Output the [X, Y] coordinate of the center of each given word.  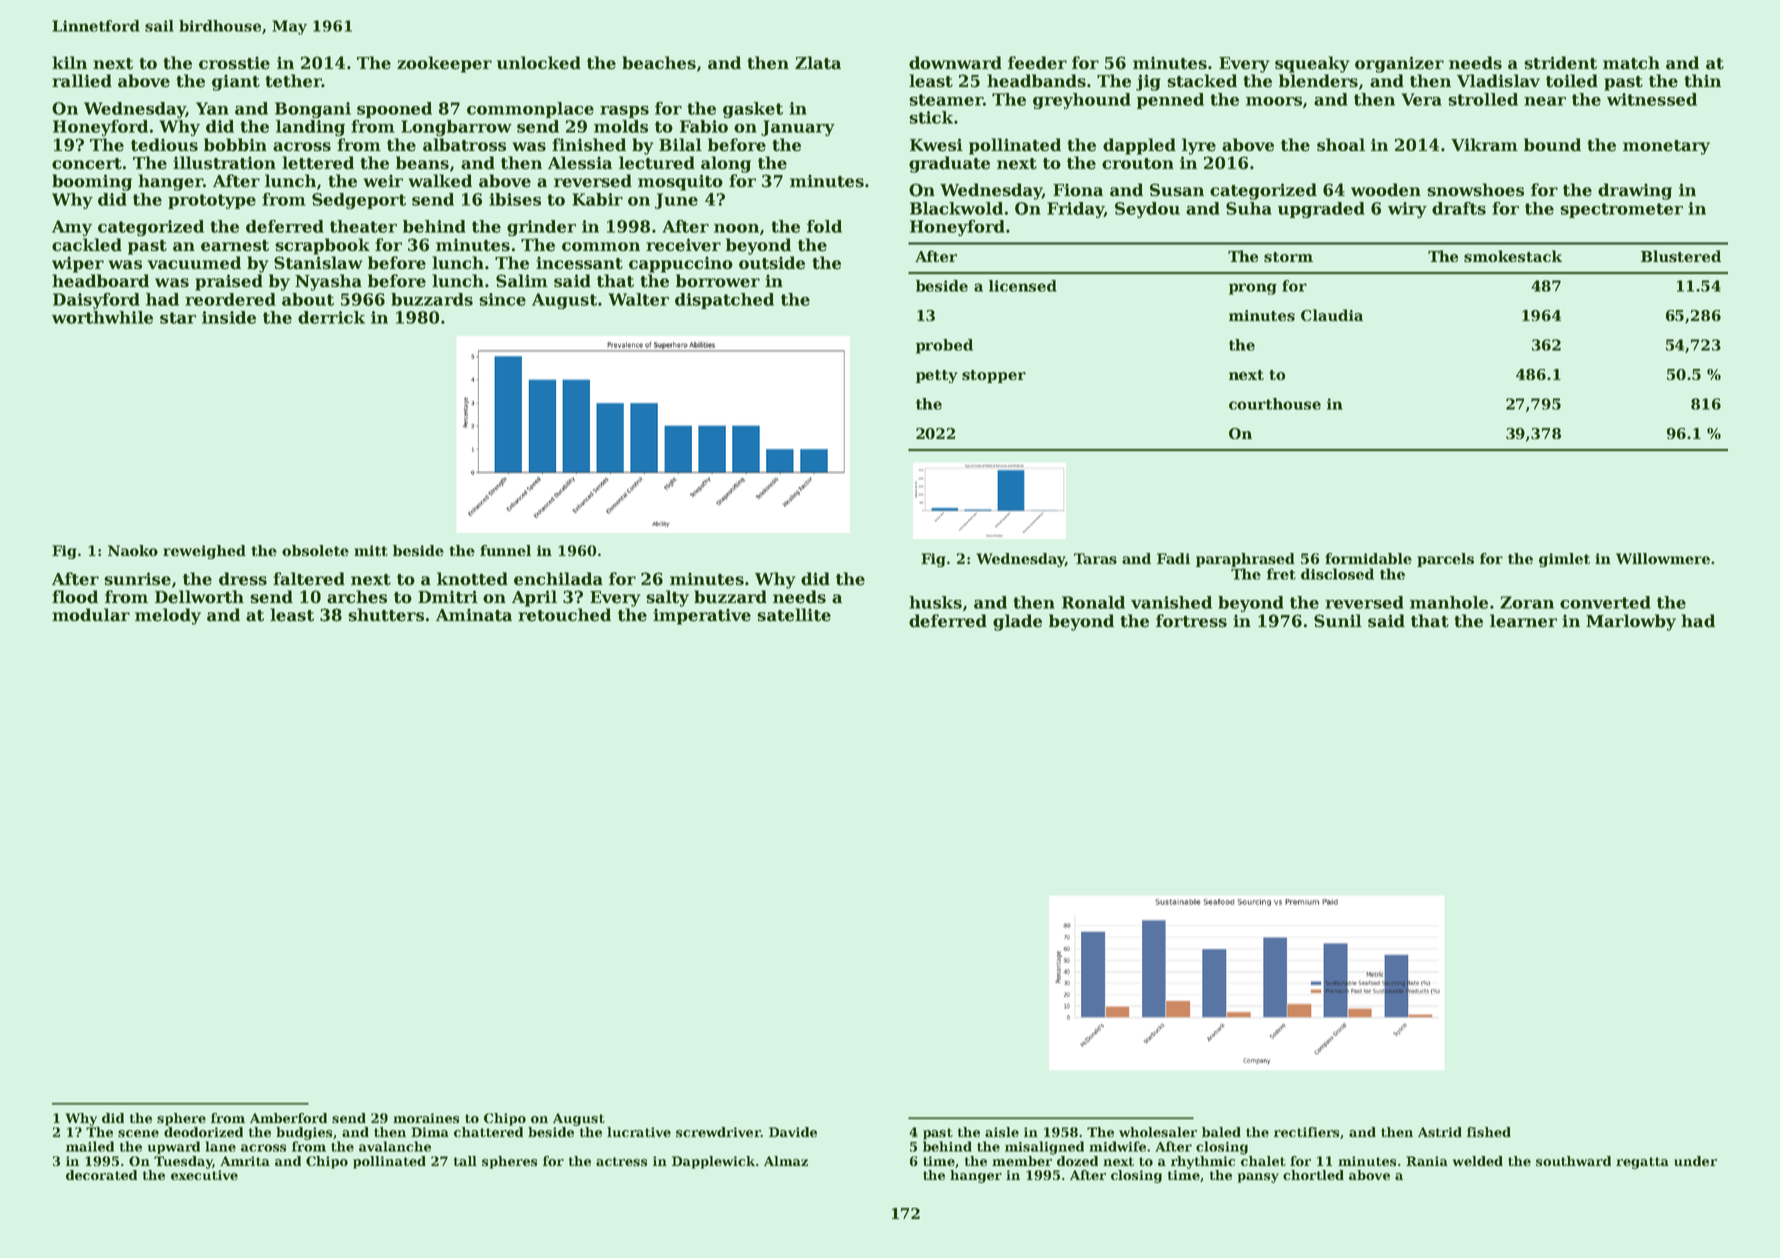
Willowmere [1663, 558]
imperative [702, 616]
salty [667, 598]
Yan [212, 108]
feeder [1037, 63]
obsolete [315, 550]
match [1631, 63]
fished [1489, 1132]
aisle [1002, 1132]
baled [1221, 1132]
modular [91, 615]
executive [204, 1175]
